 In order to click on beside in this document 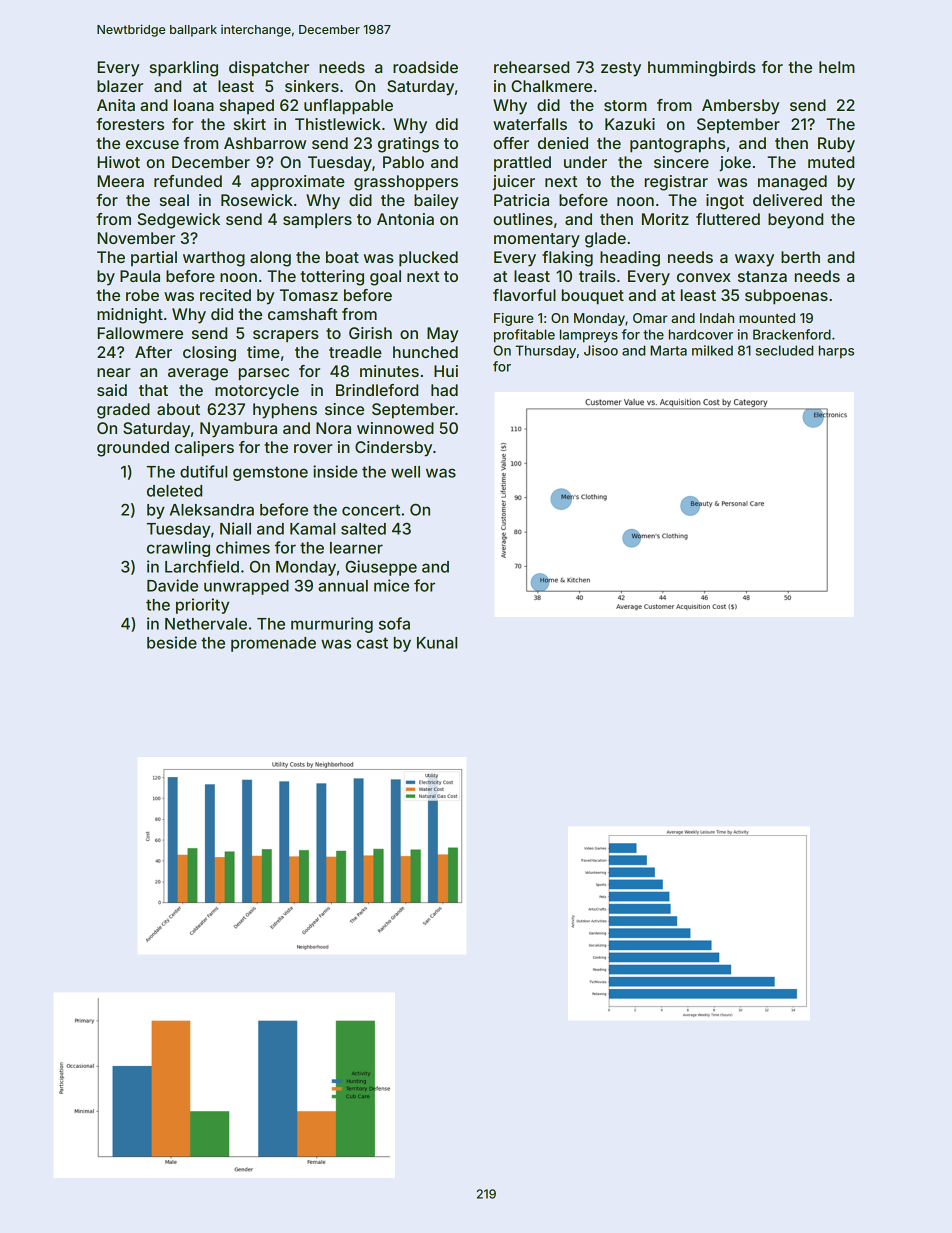, I will do `click(172, 642)`.
